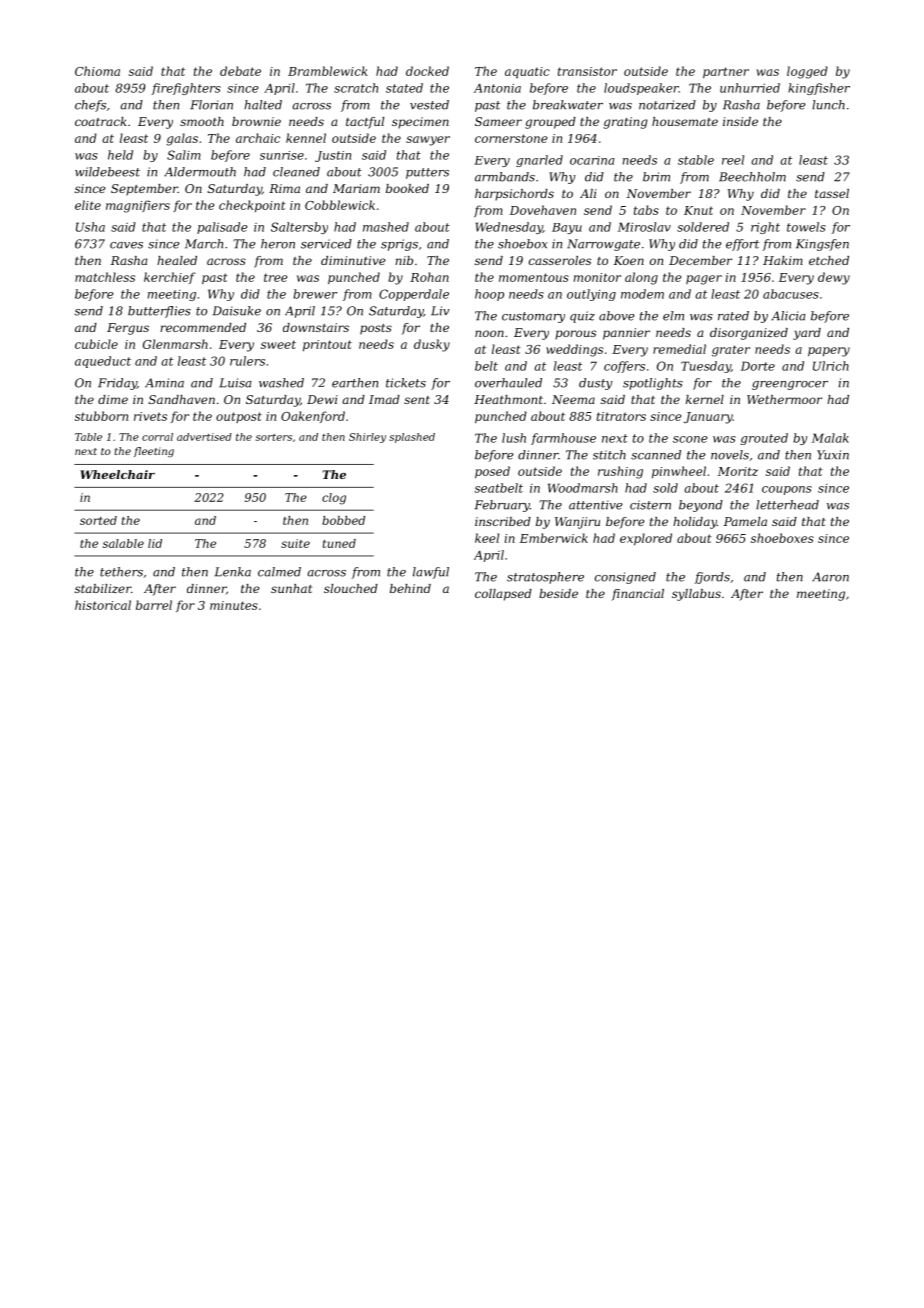  What do you see at coordinates (696, 595) in the screenshot?
I see `syllabus` at bounding box center [696, 595].
